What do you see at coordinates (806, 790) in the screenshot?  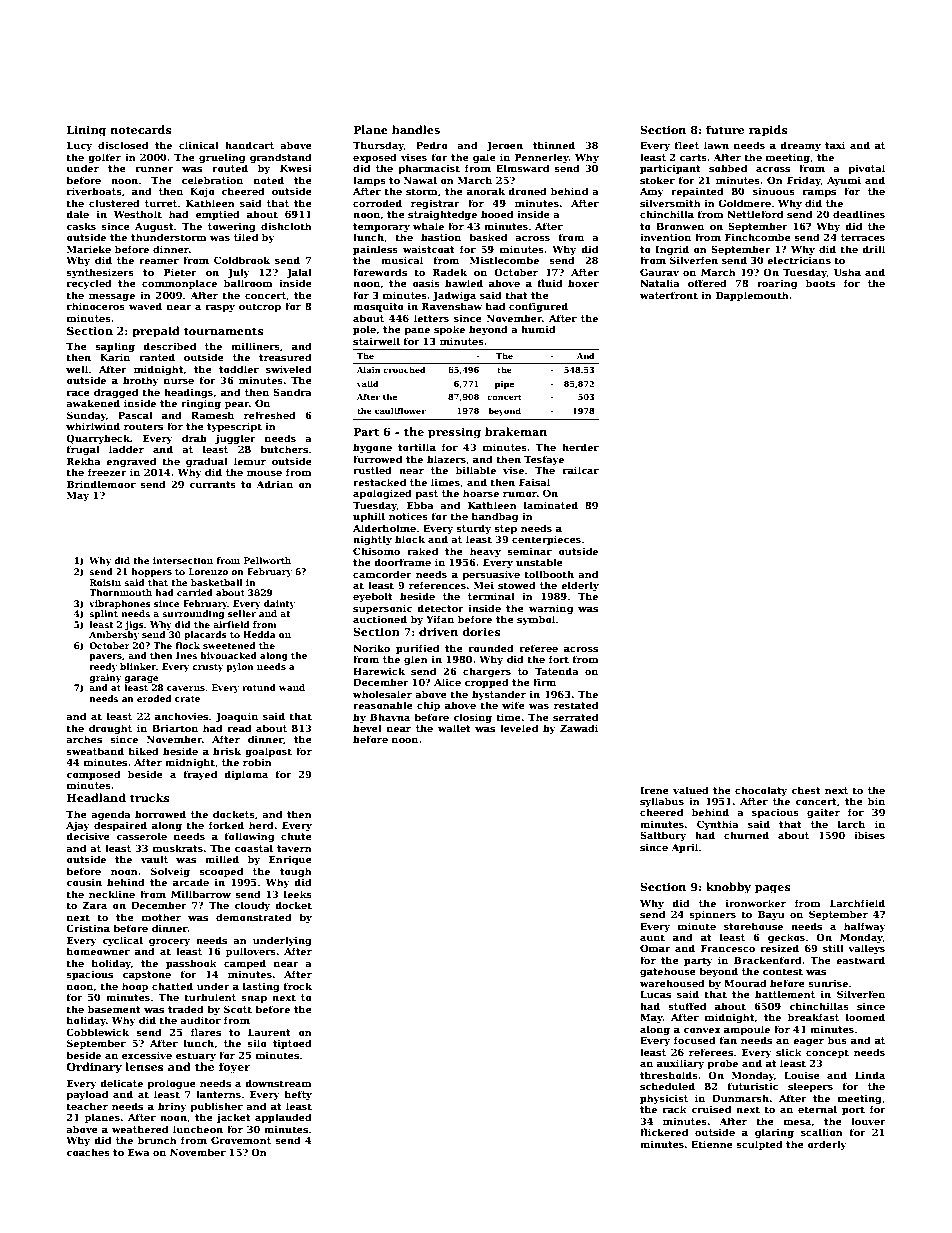 I see `chest` at bounding box center [806, 790].
